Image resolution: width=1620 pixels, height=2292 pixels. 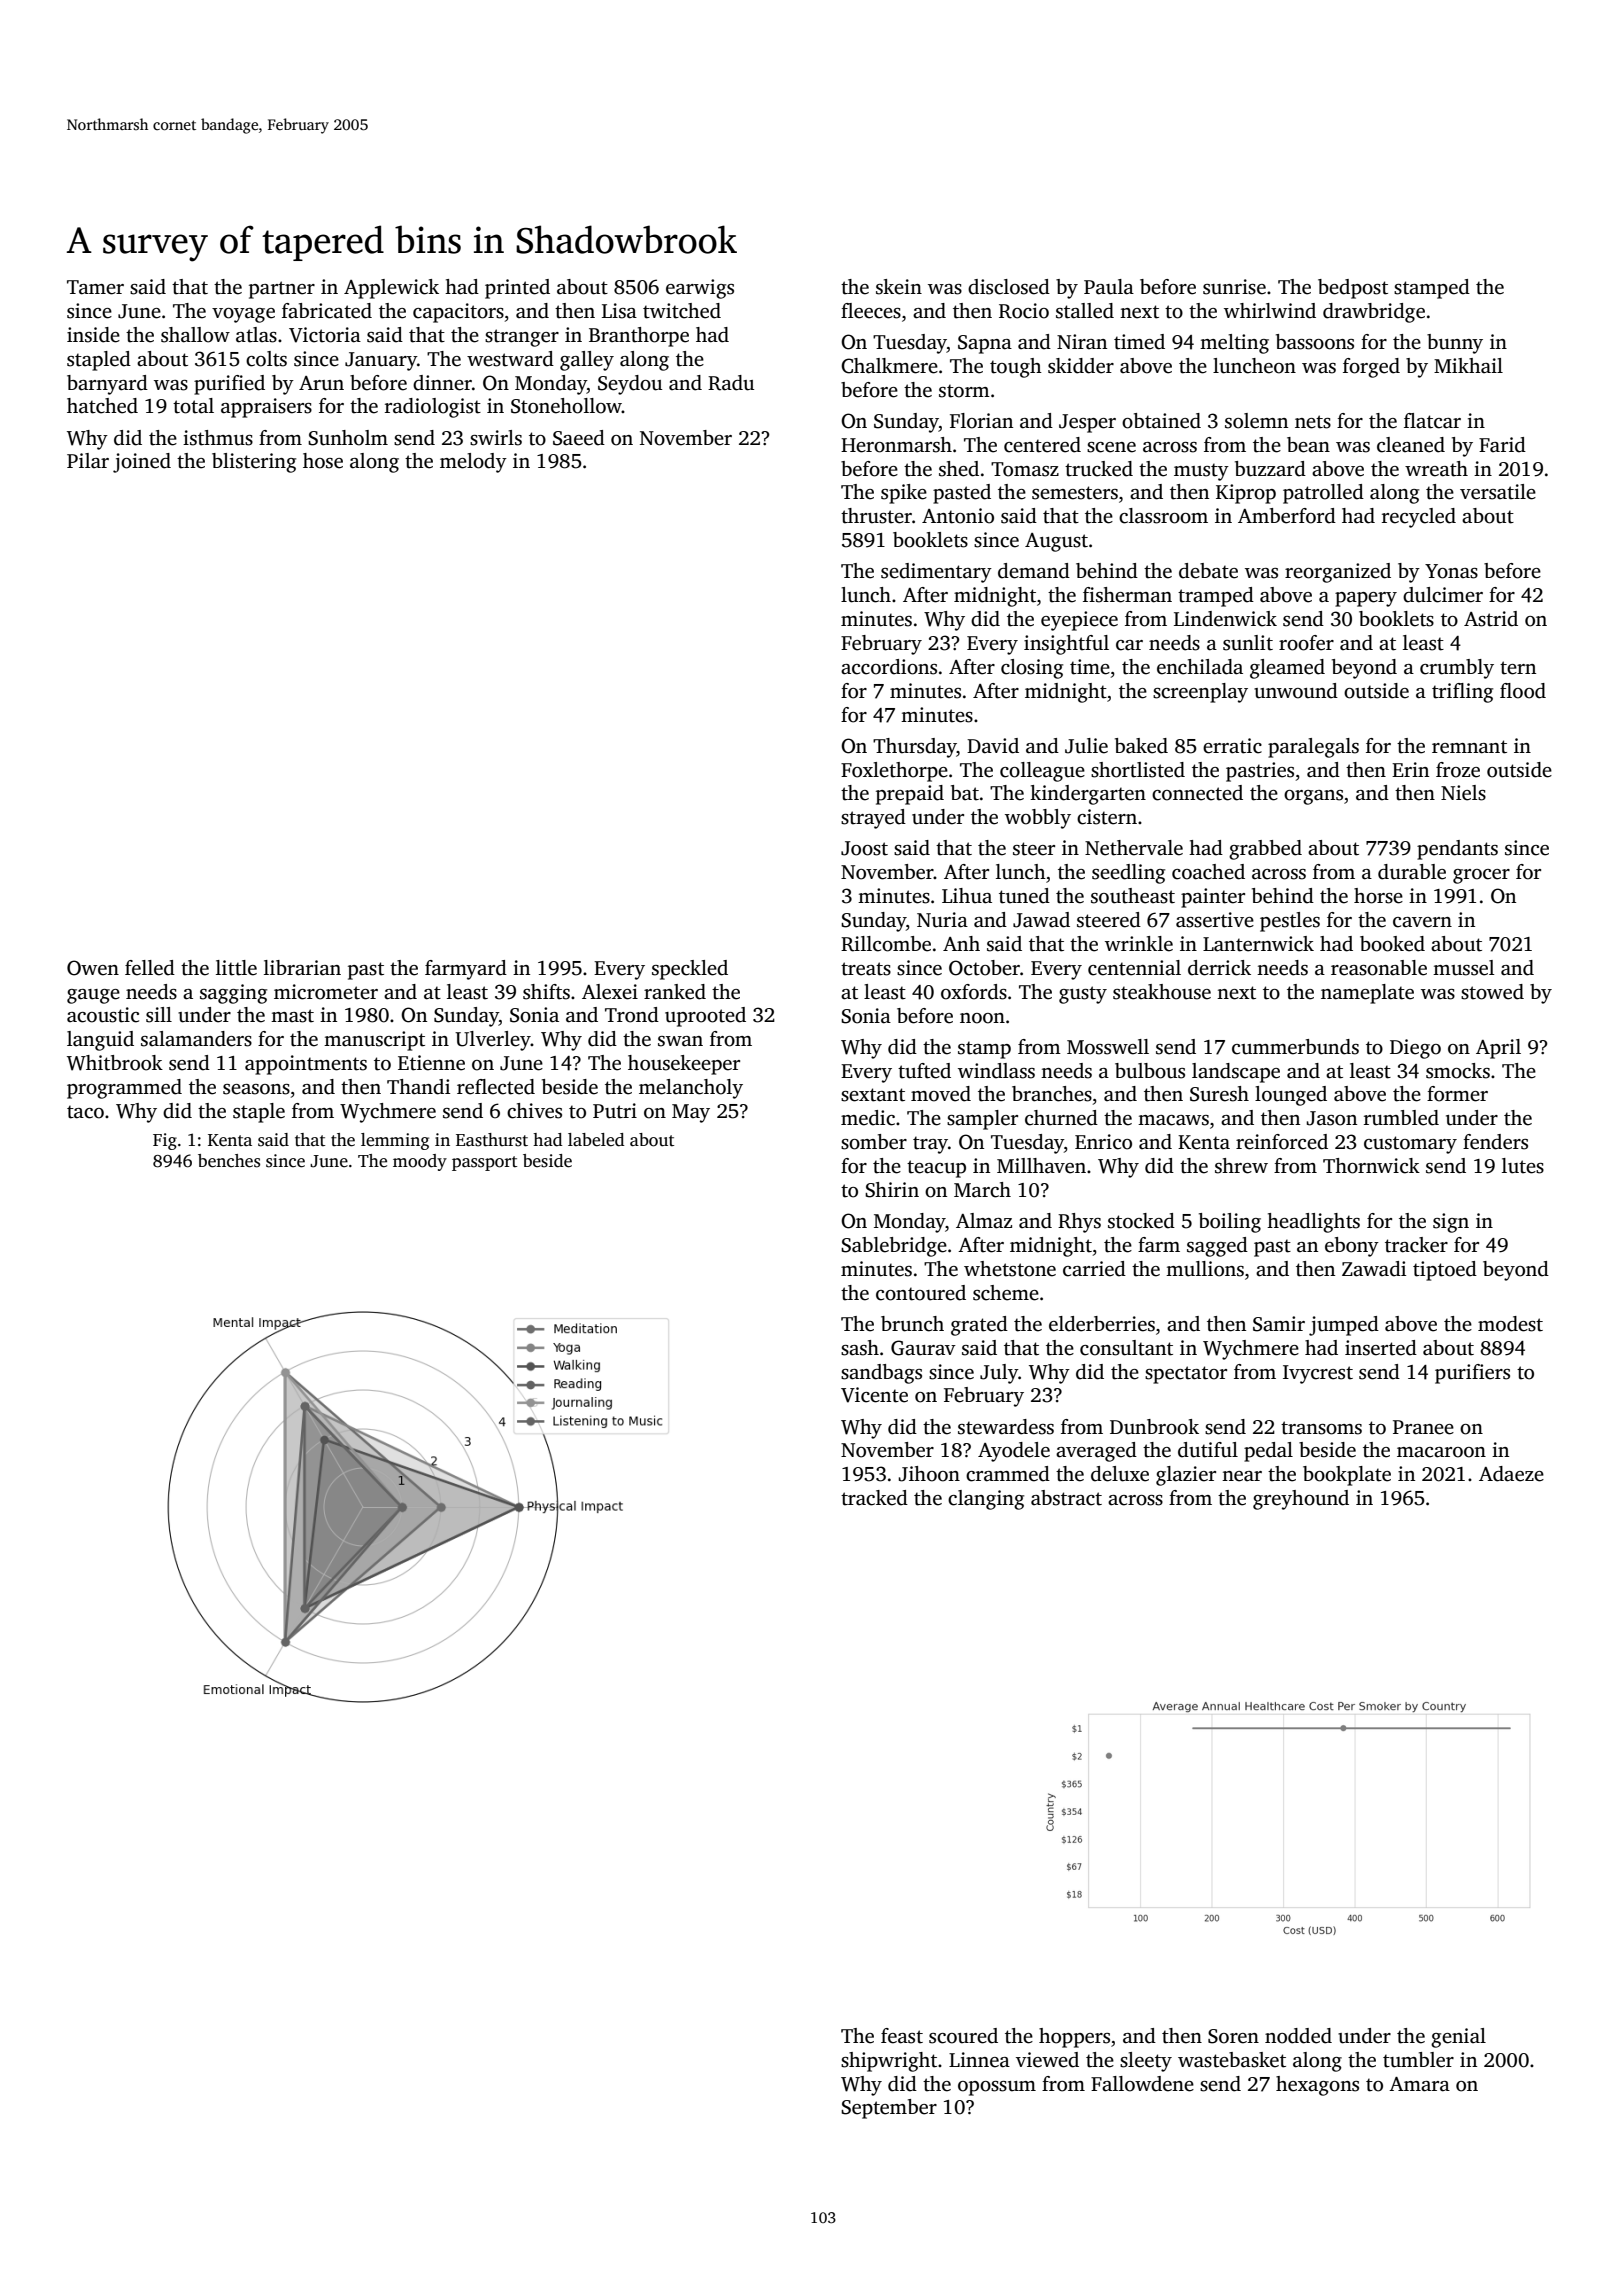 What do you see at coordinates (1317, 2086) in the document?
I see `hexagons` at bounding box center [1317, 2086].
